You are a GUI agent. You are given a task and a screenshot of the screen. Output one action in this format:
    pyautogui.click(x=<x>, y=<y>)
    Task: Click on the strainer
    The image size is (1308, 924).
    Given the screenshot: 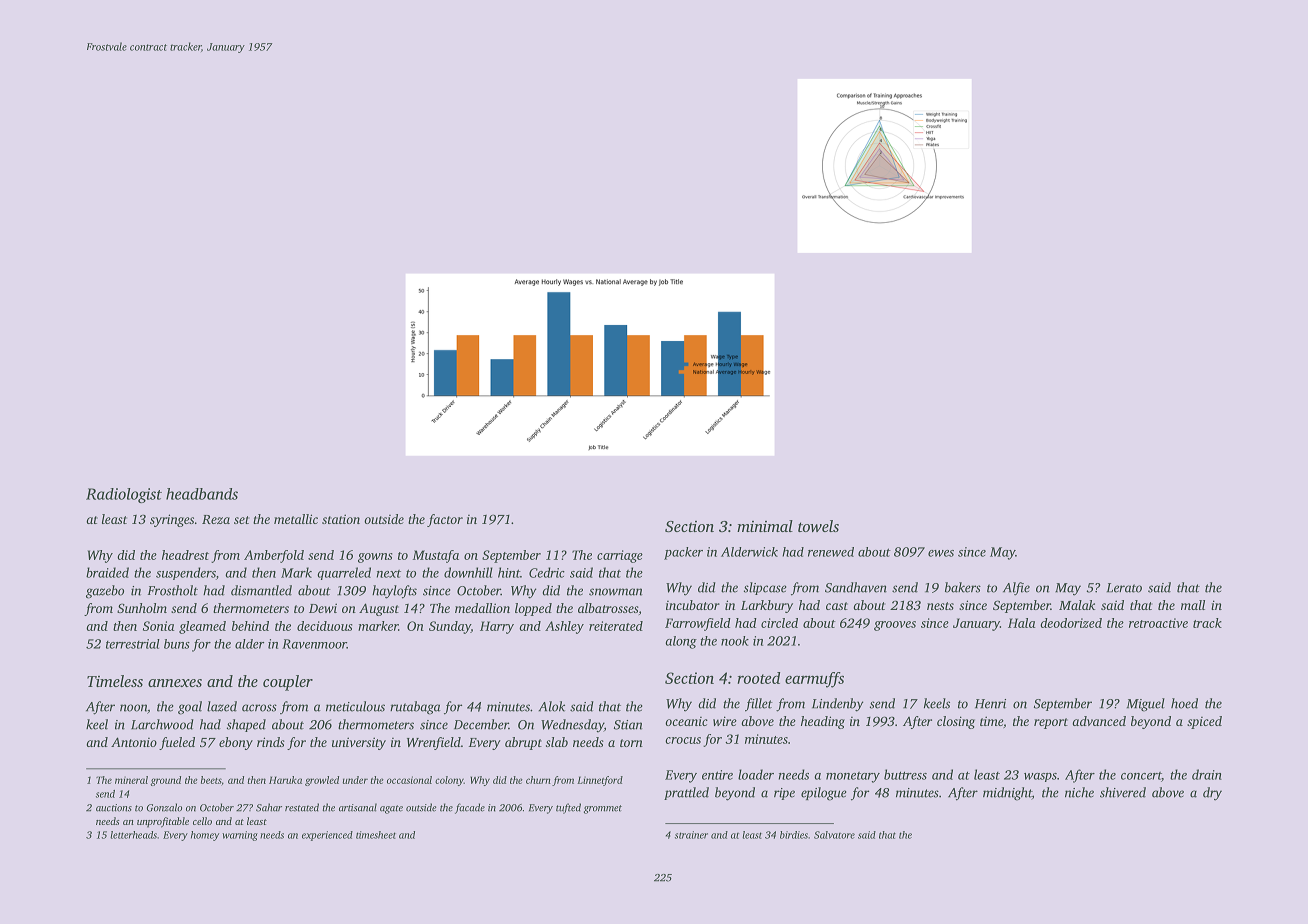 What is the action you would take?
    pyautogui.click(x=691, y=835)
